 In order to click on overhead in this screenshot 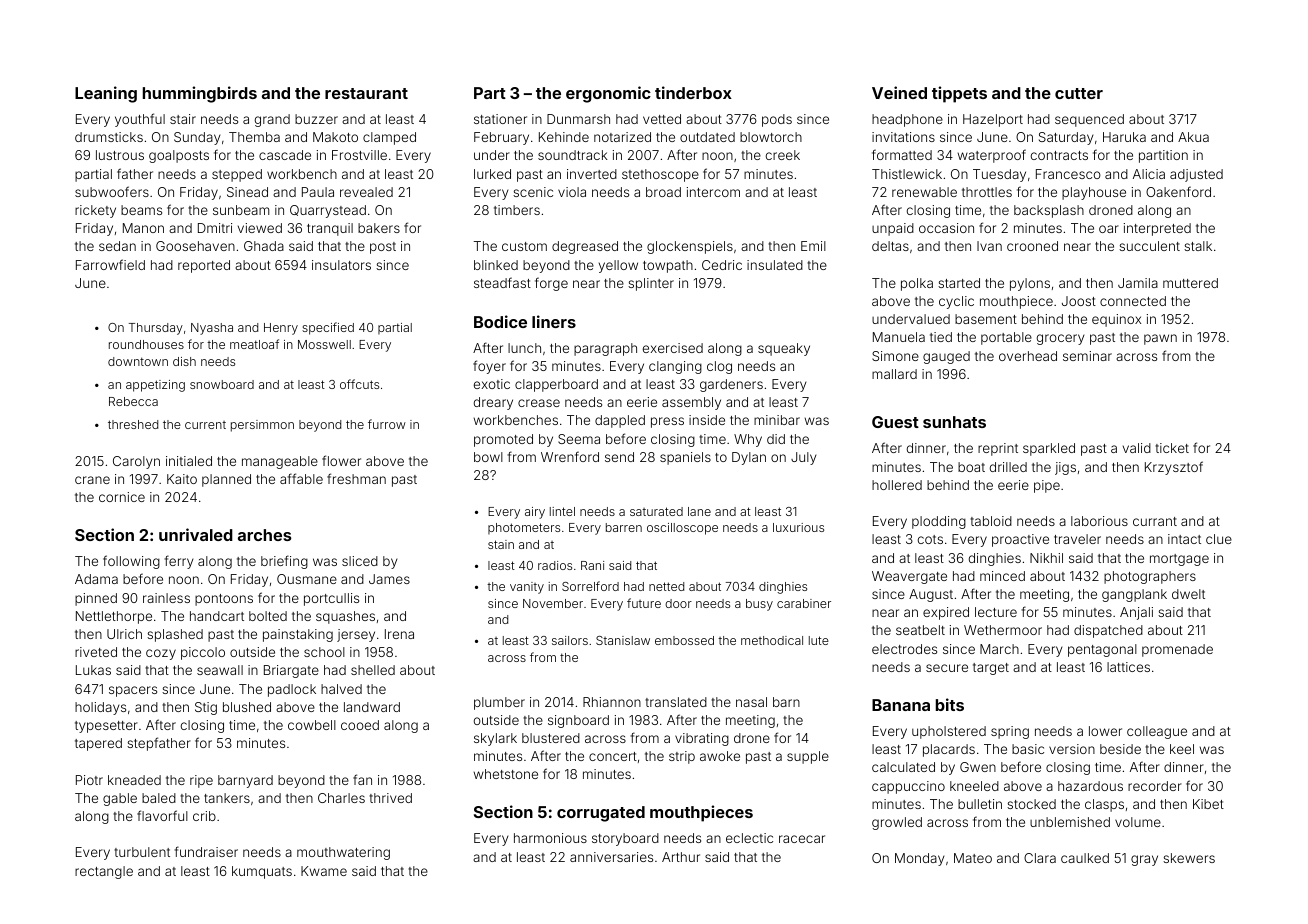, I will do `click(1028, 356)`.
